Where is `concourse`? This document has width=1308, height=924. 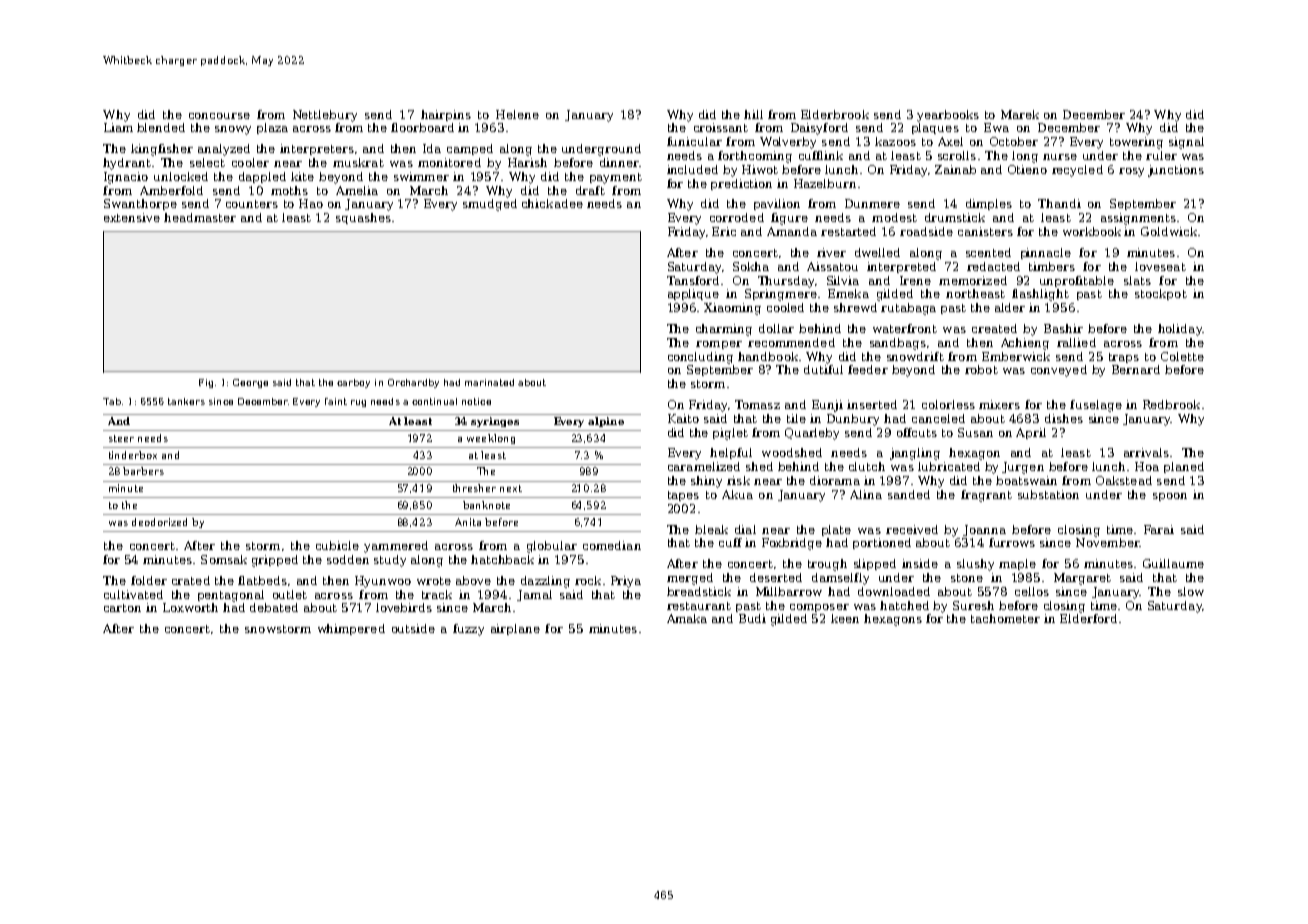 concourse is located at coordinates (219, 116).
